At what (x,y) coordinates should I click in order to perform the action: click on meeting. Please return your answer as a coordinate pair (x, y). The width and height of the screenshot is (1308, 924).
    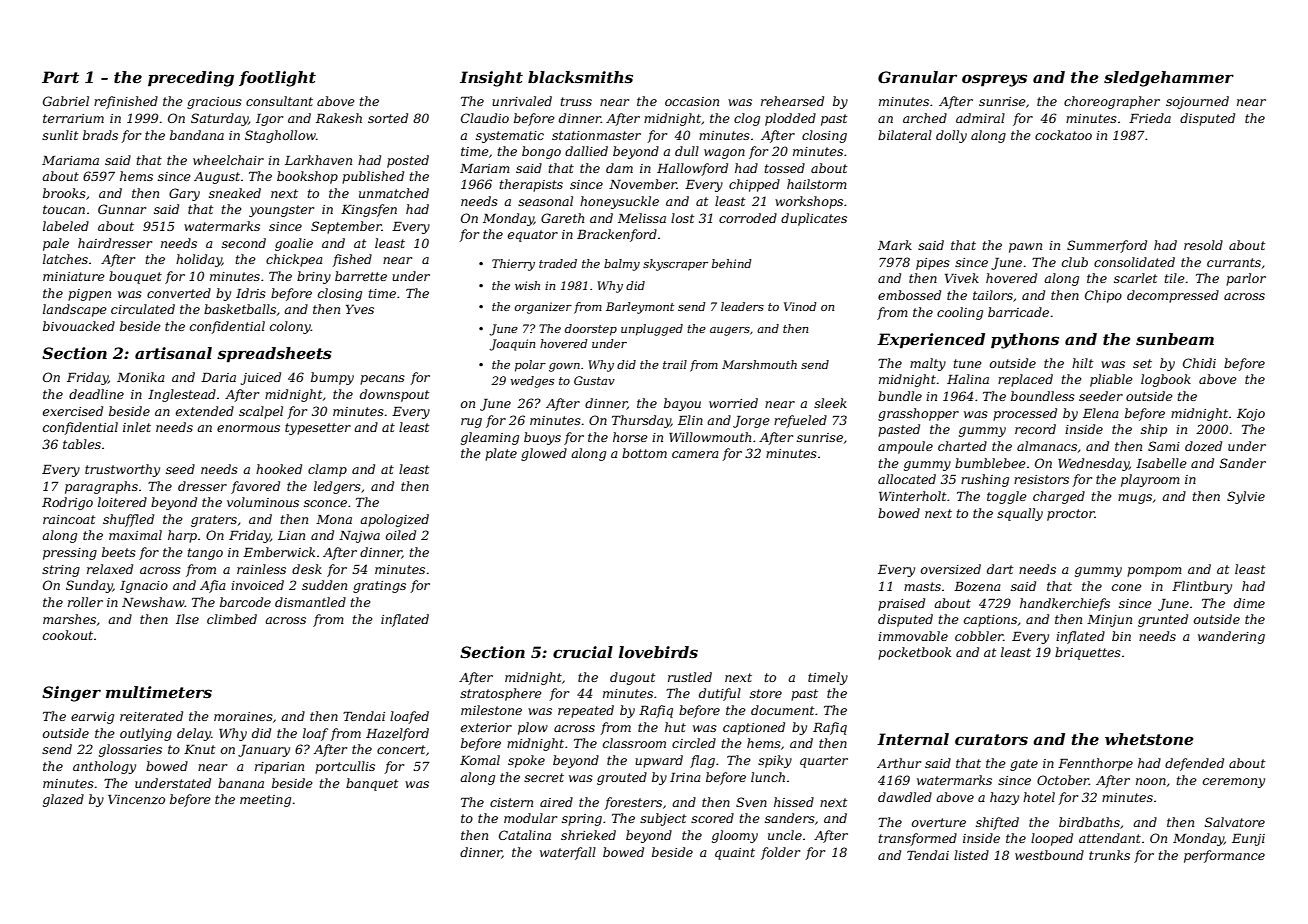
    Looking at the image, I should click on (265, 801).
